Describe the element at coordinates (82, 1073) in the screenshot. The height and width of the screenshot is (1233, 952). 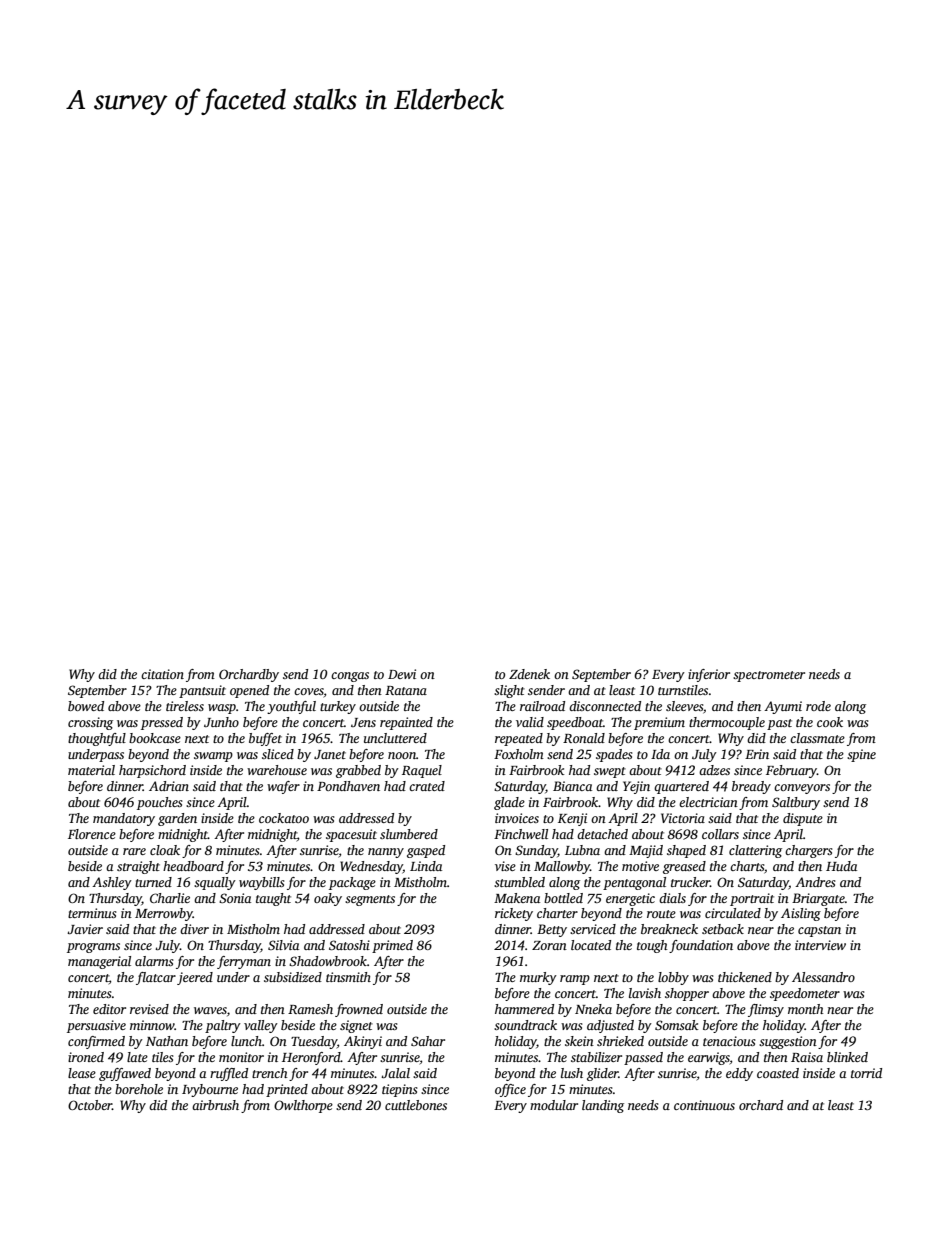
I see `lease` at that location.
